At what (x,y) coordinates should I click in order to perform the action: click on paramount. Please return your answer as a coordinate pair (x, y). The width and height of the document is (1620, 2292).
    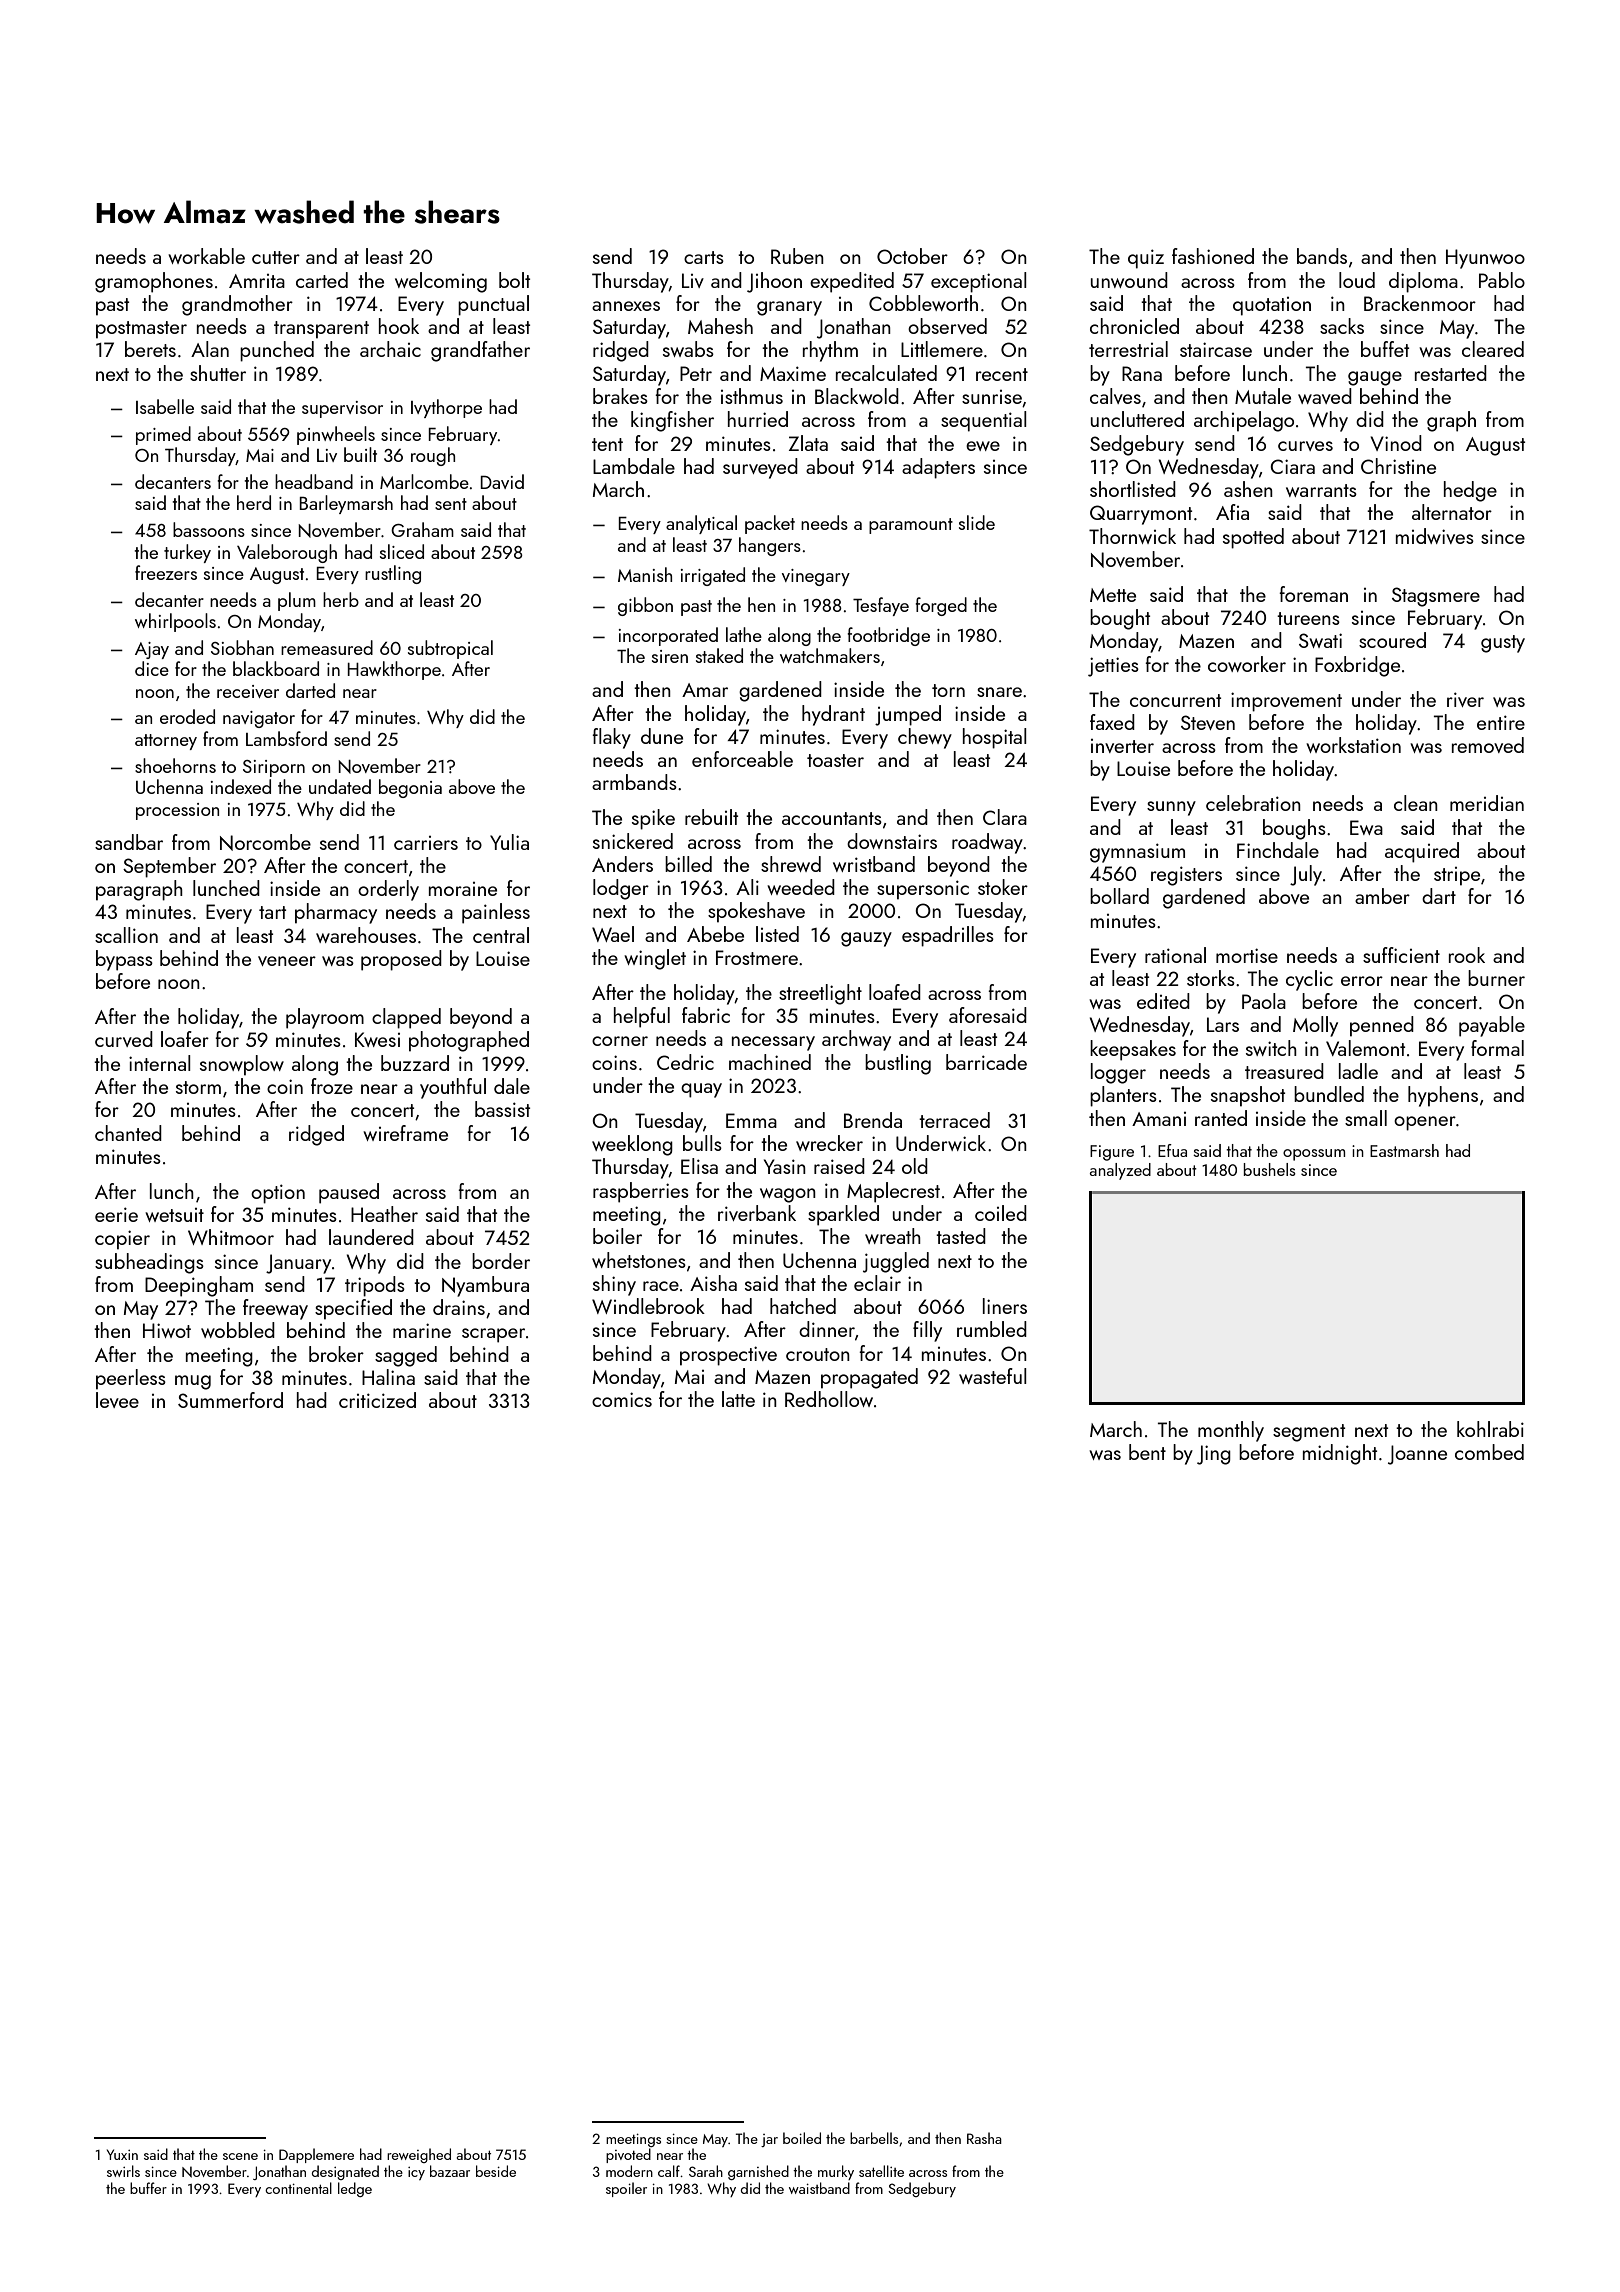
    Looking at the image, I should click on (911, 526).
